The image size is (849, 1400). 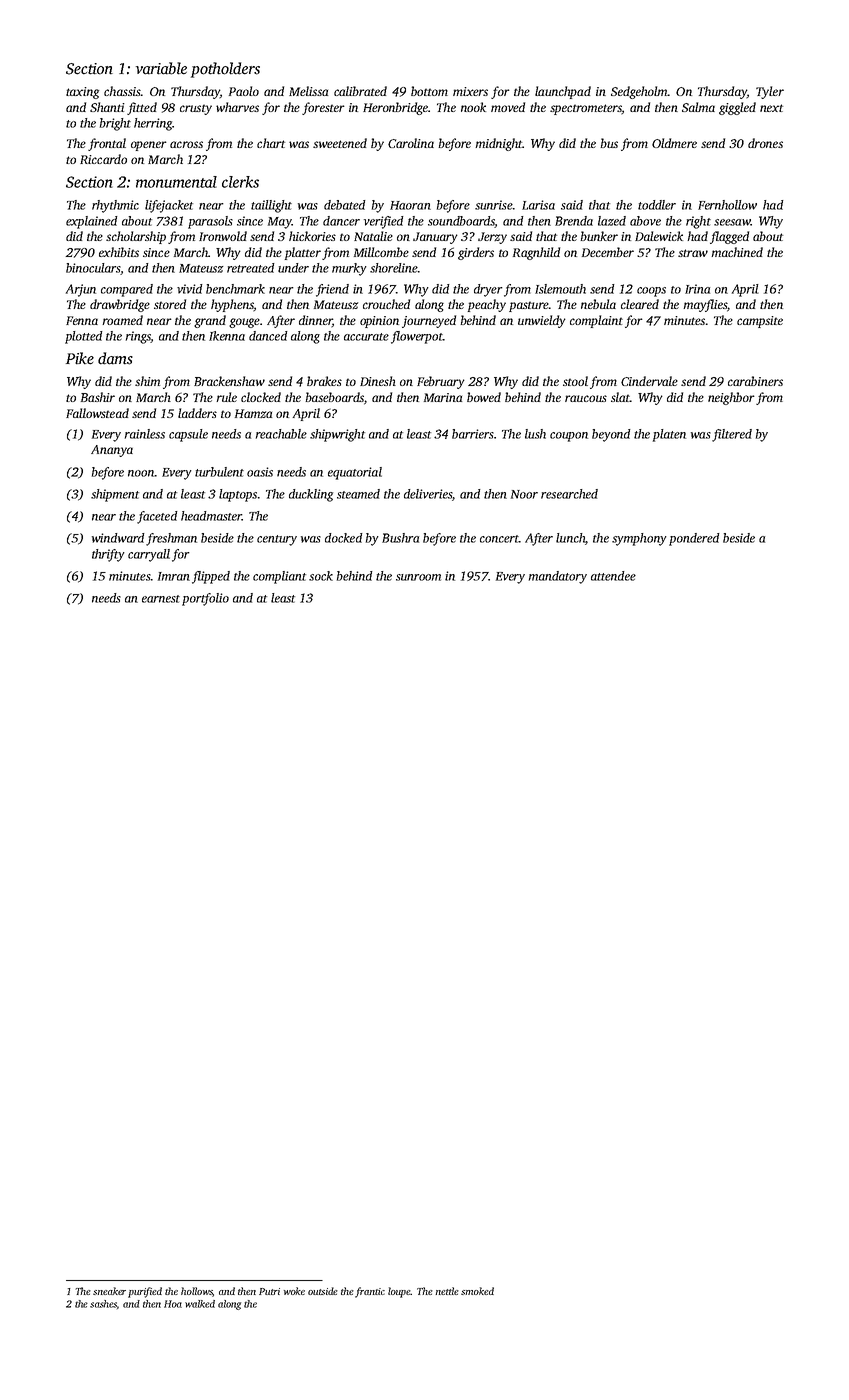 I want to click on walked, so click(x=200, y=1304).
